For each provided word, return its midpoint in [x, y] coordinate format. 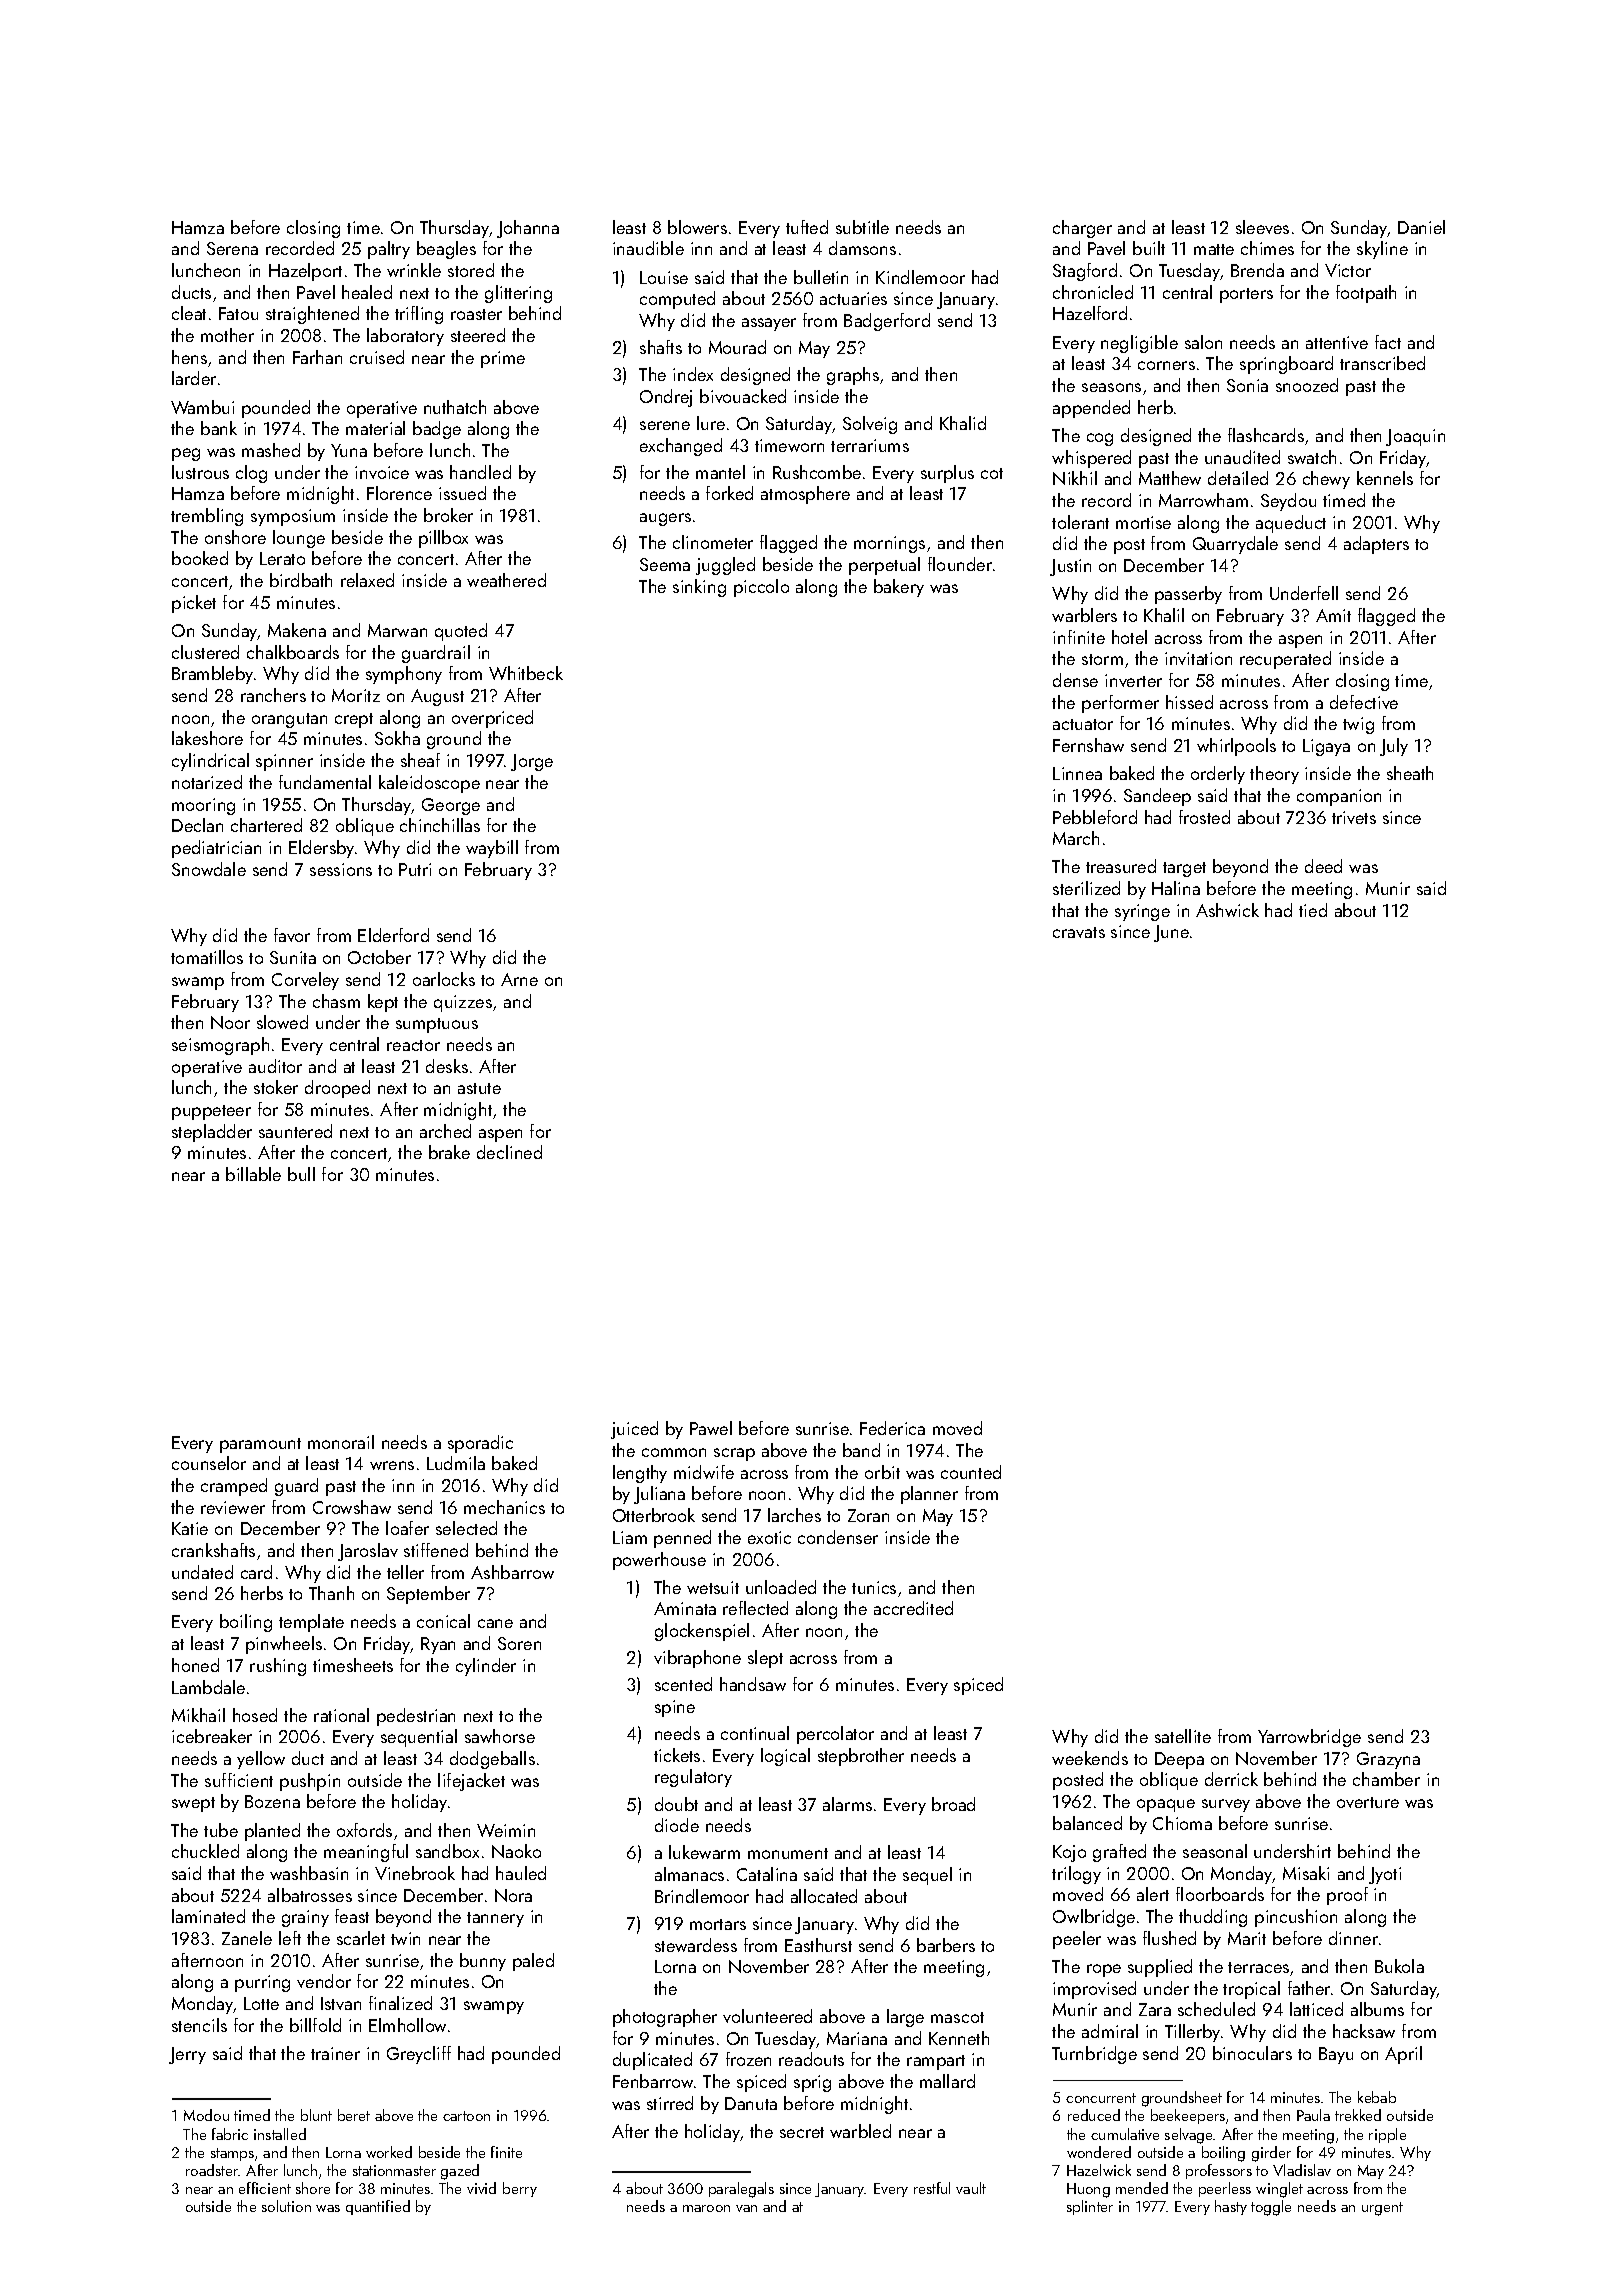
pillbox [443, 539]
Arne [519, 979]
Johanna [528, 229]
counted [971, 1472]
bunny [483, 1962]
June [1171, 933]
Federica [892, 1428]
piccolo [761, 588]
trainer [335, 2053]
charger [1082, 229]
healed [367, 292]
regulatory [693, 1778]
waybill [492, 849]
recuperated [1285, 660]
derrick [1231, 1779]
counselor [209, 1463]
